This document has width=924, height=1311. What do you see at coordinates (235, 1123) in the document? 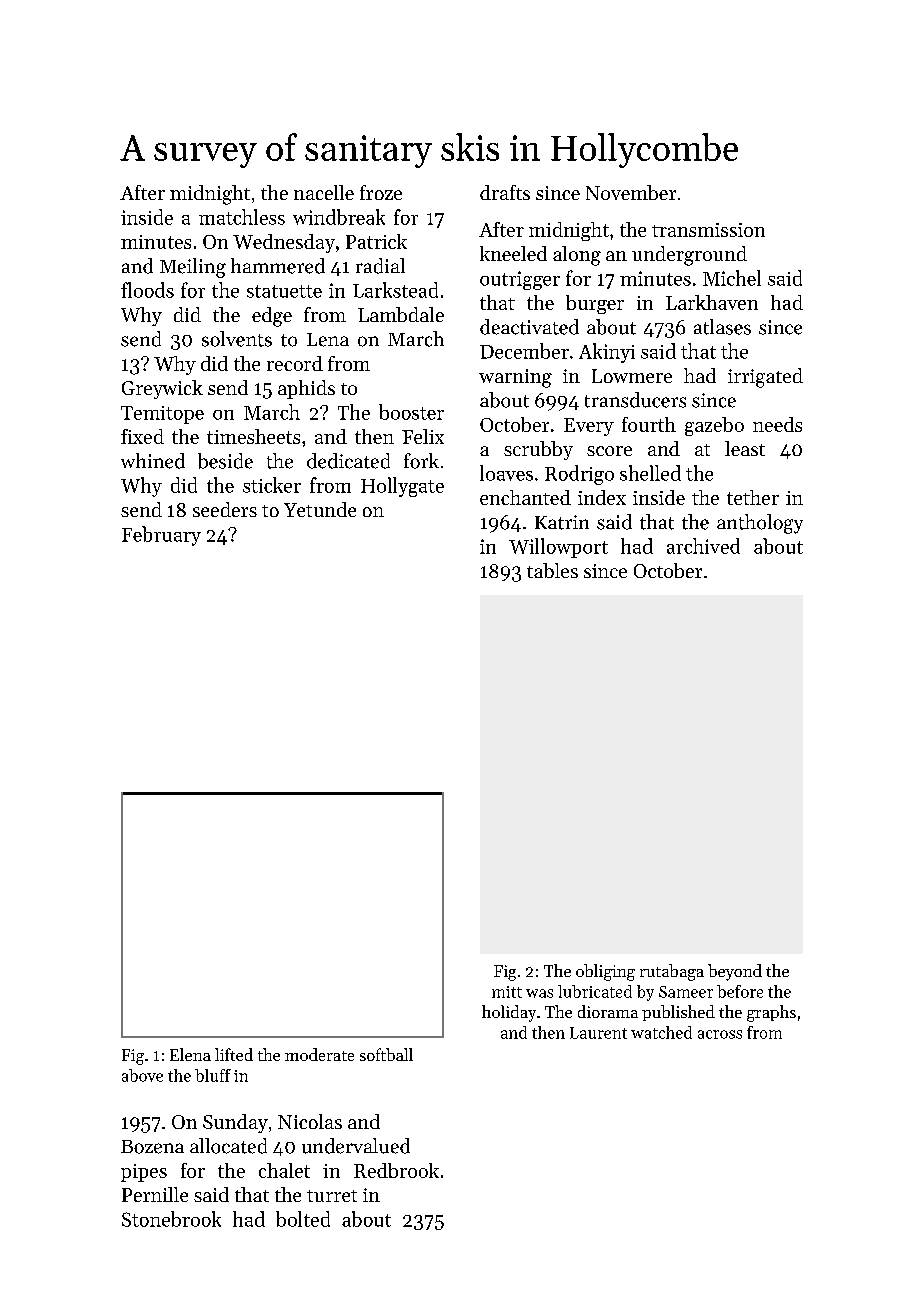
I see `Sunday` at bounding box center [235, 1123].
